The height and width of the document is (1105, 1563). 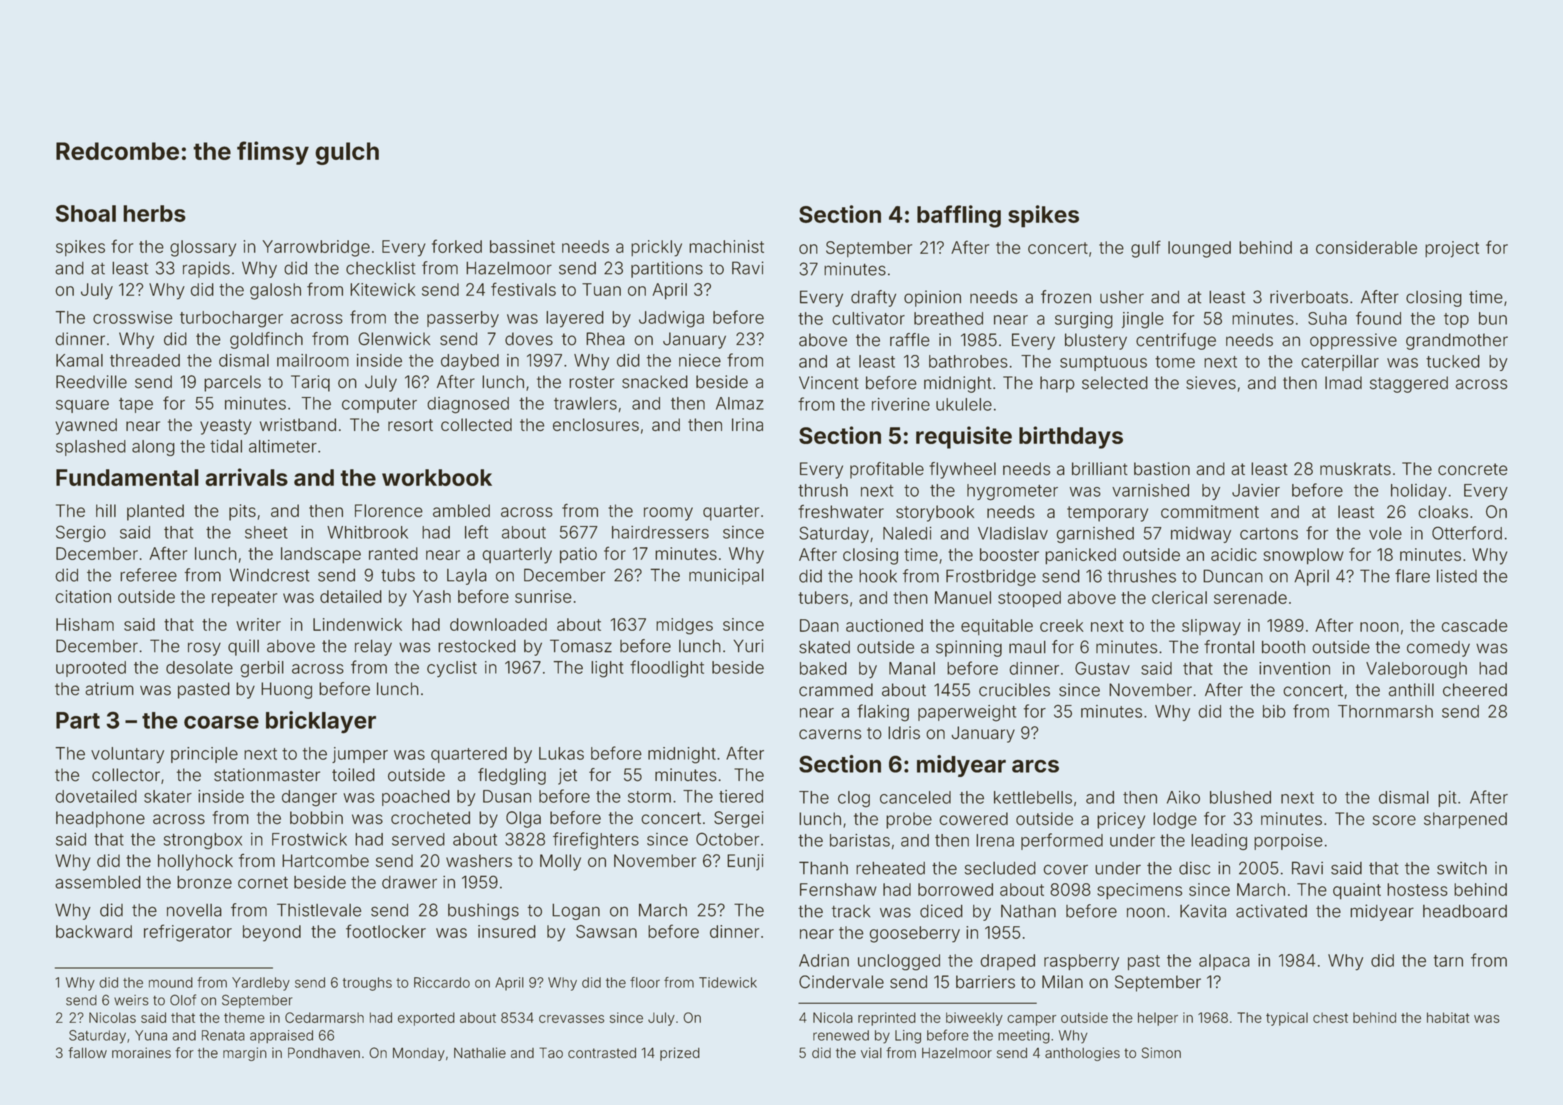 I want to click on Yarrowbridge, so click(x=316, y=248).
